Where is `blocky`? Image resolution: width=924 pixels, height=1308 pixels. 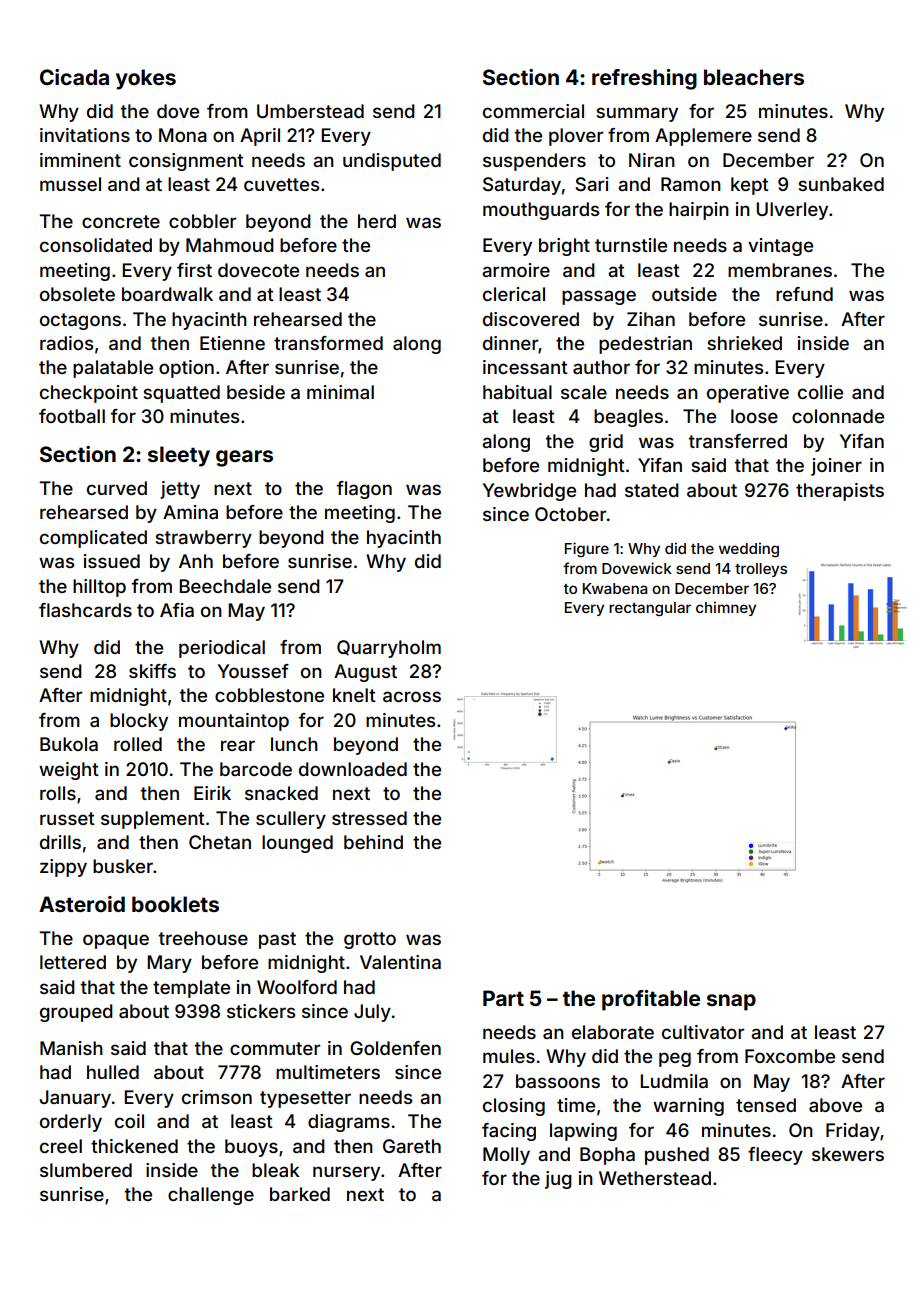
blocky is located at coordinates (139, 722).
